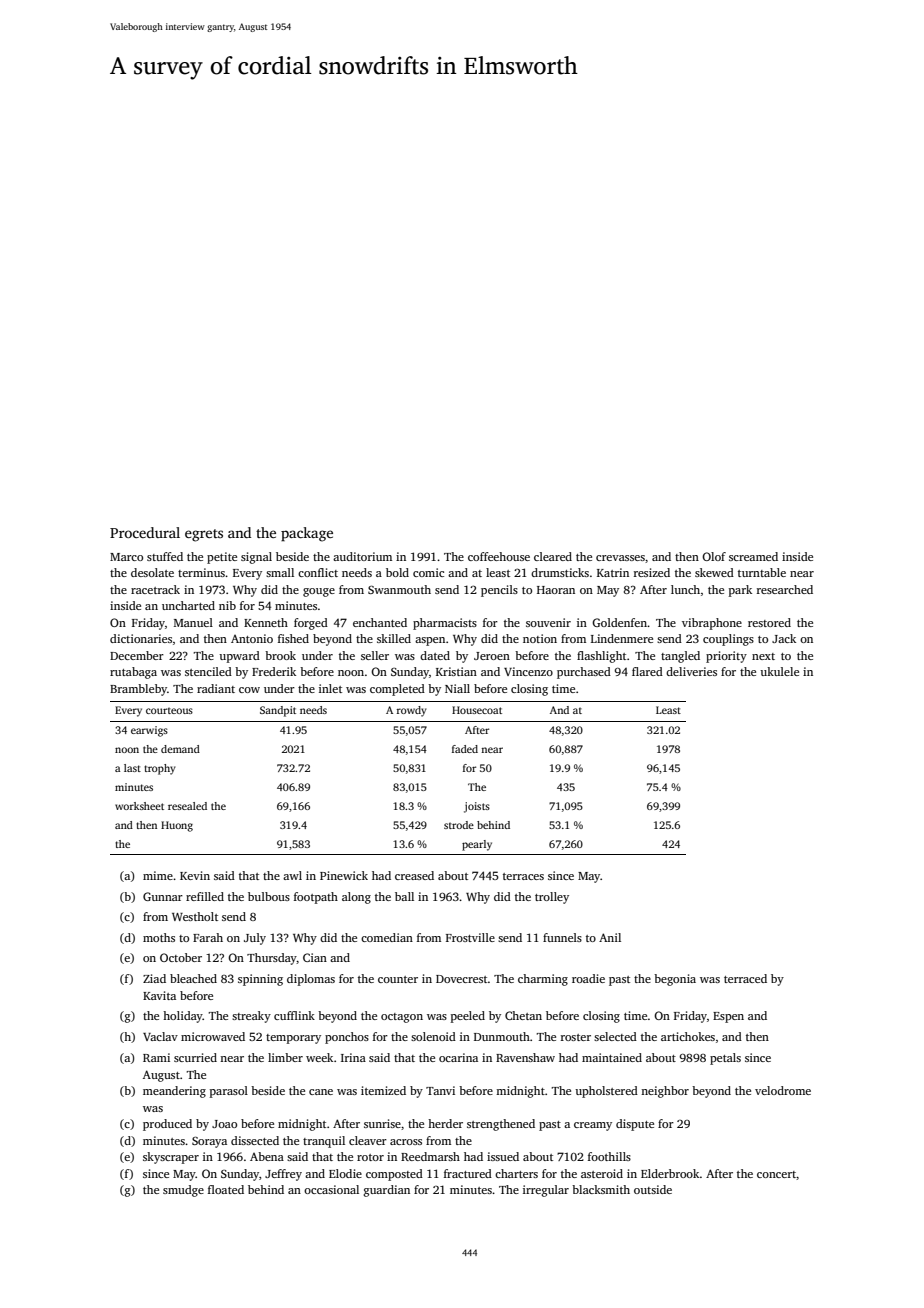 This screenshot has height=1308, width=924. Describe the element at coordinates (126, 557) in the screenshot. I see `Marco` at that location.
